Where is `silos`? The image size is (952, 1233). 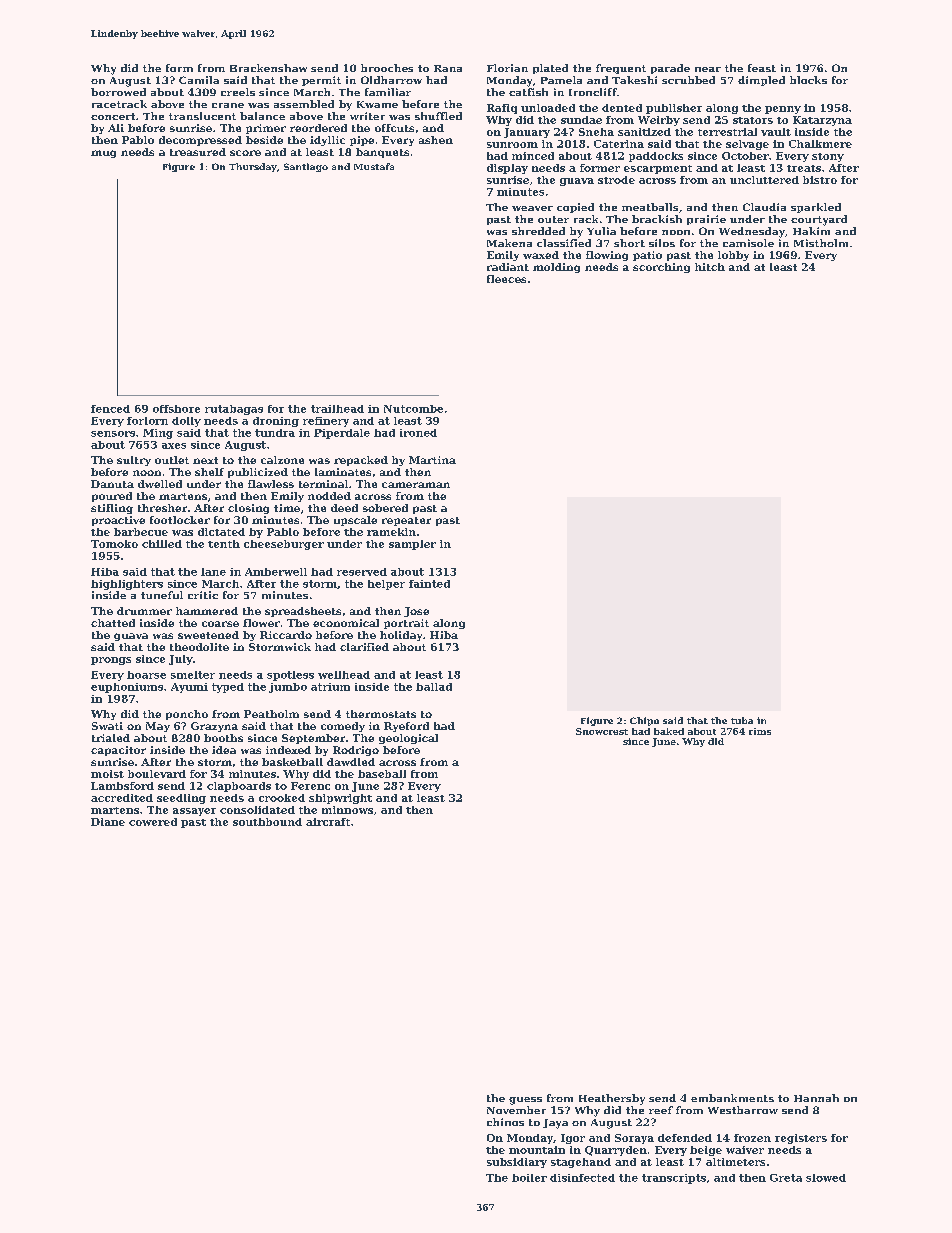
silos is located at coordinates (662, 243).
